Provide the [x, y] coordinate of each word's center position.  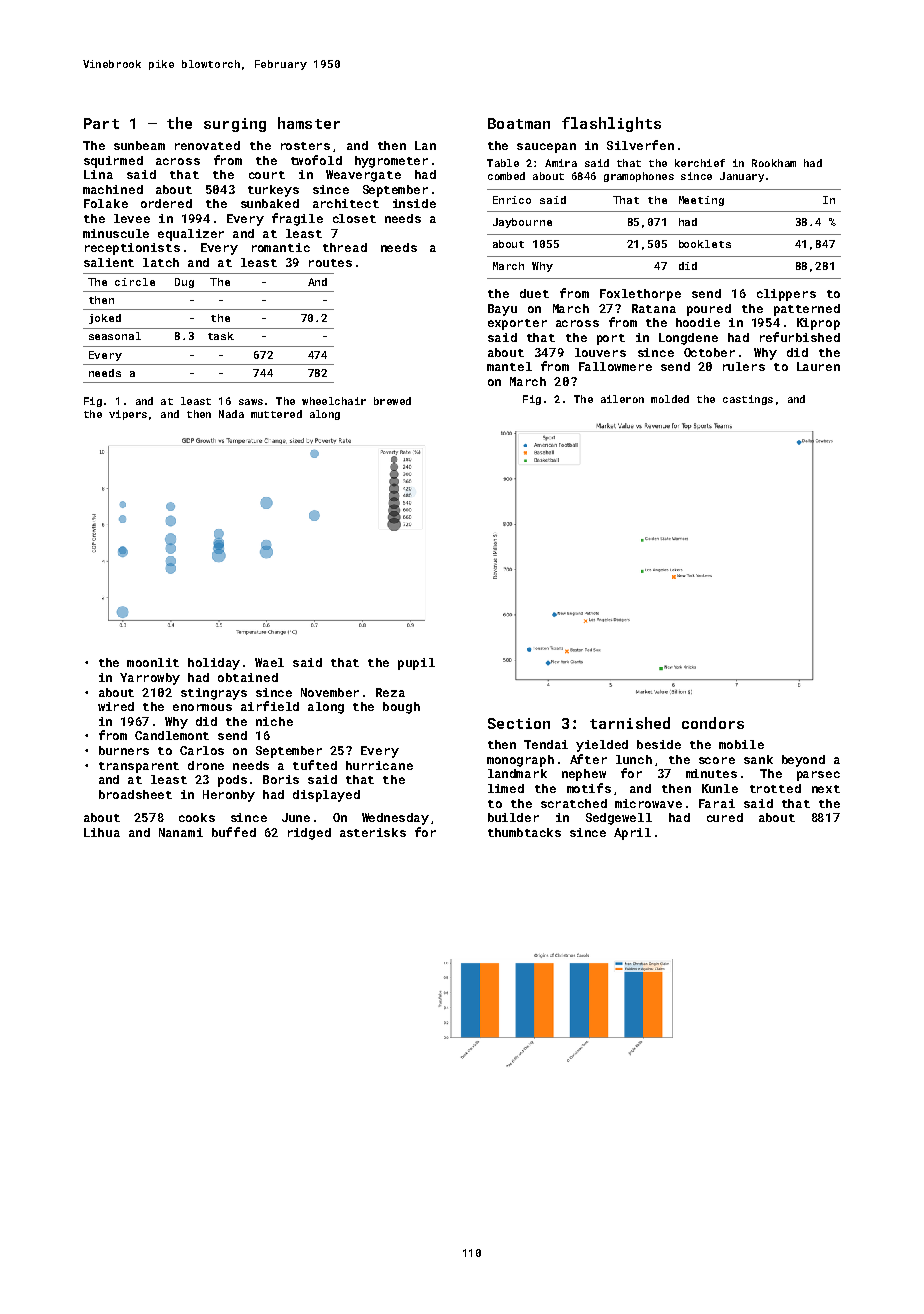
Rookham [774, 163]
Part [101, 123]
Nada [231, 414]
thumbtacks [524, 832]
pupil [416, 664]
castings [748, 400]
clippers [786, 295]
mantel [509, 366]
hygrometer [391, 162]
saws [251, 402]
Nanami [181, 832]
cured [725, 817]
